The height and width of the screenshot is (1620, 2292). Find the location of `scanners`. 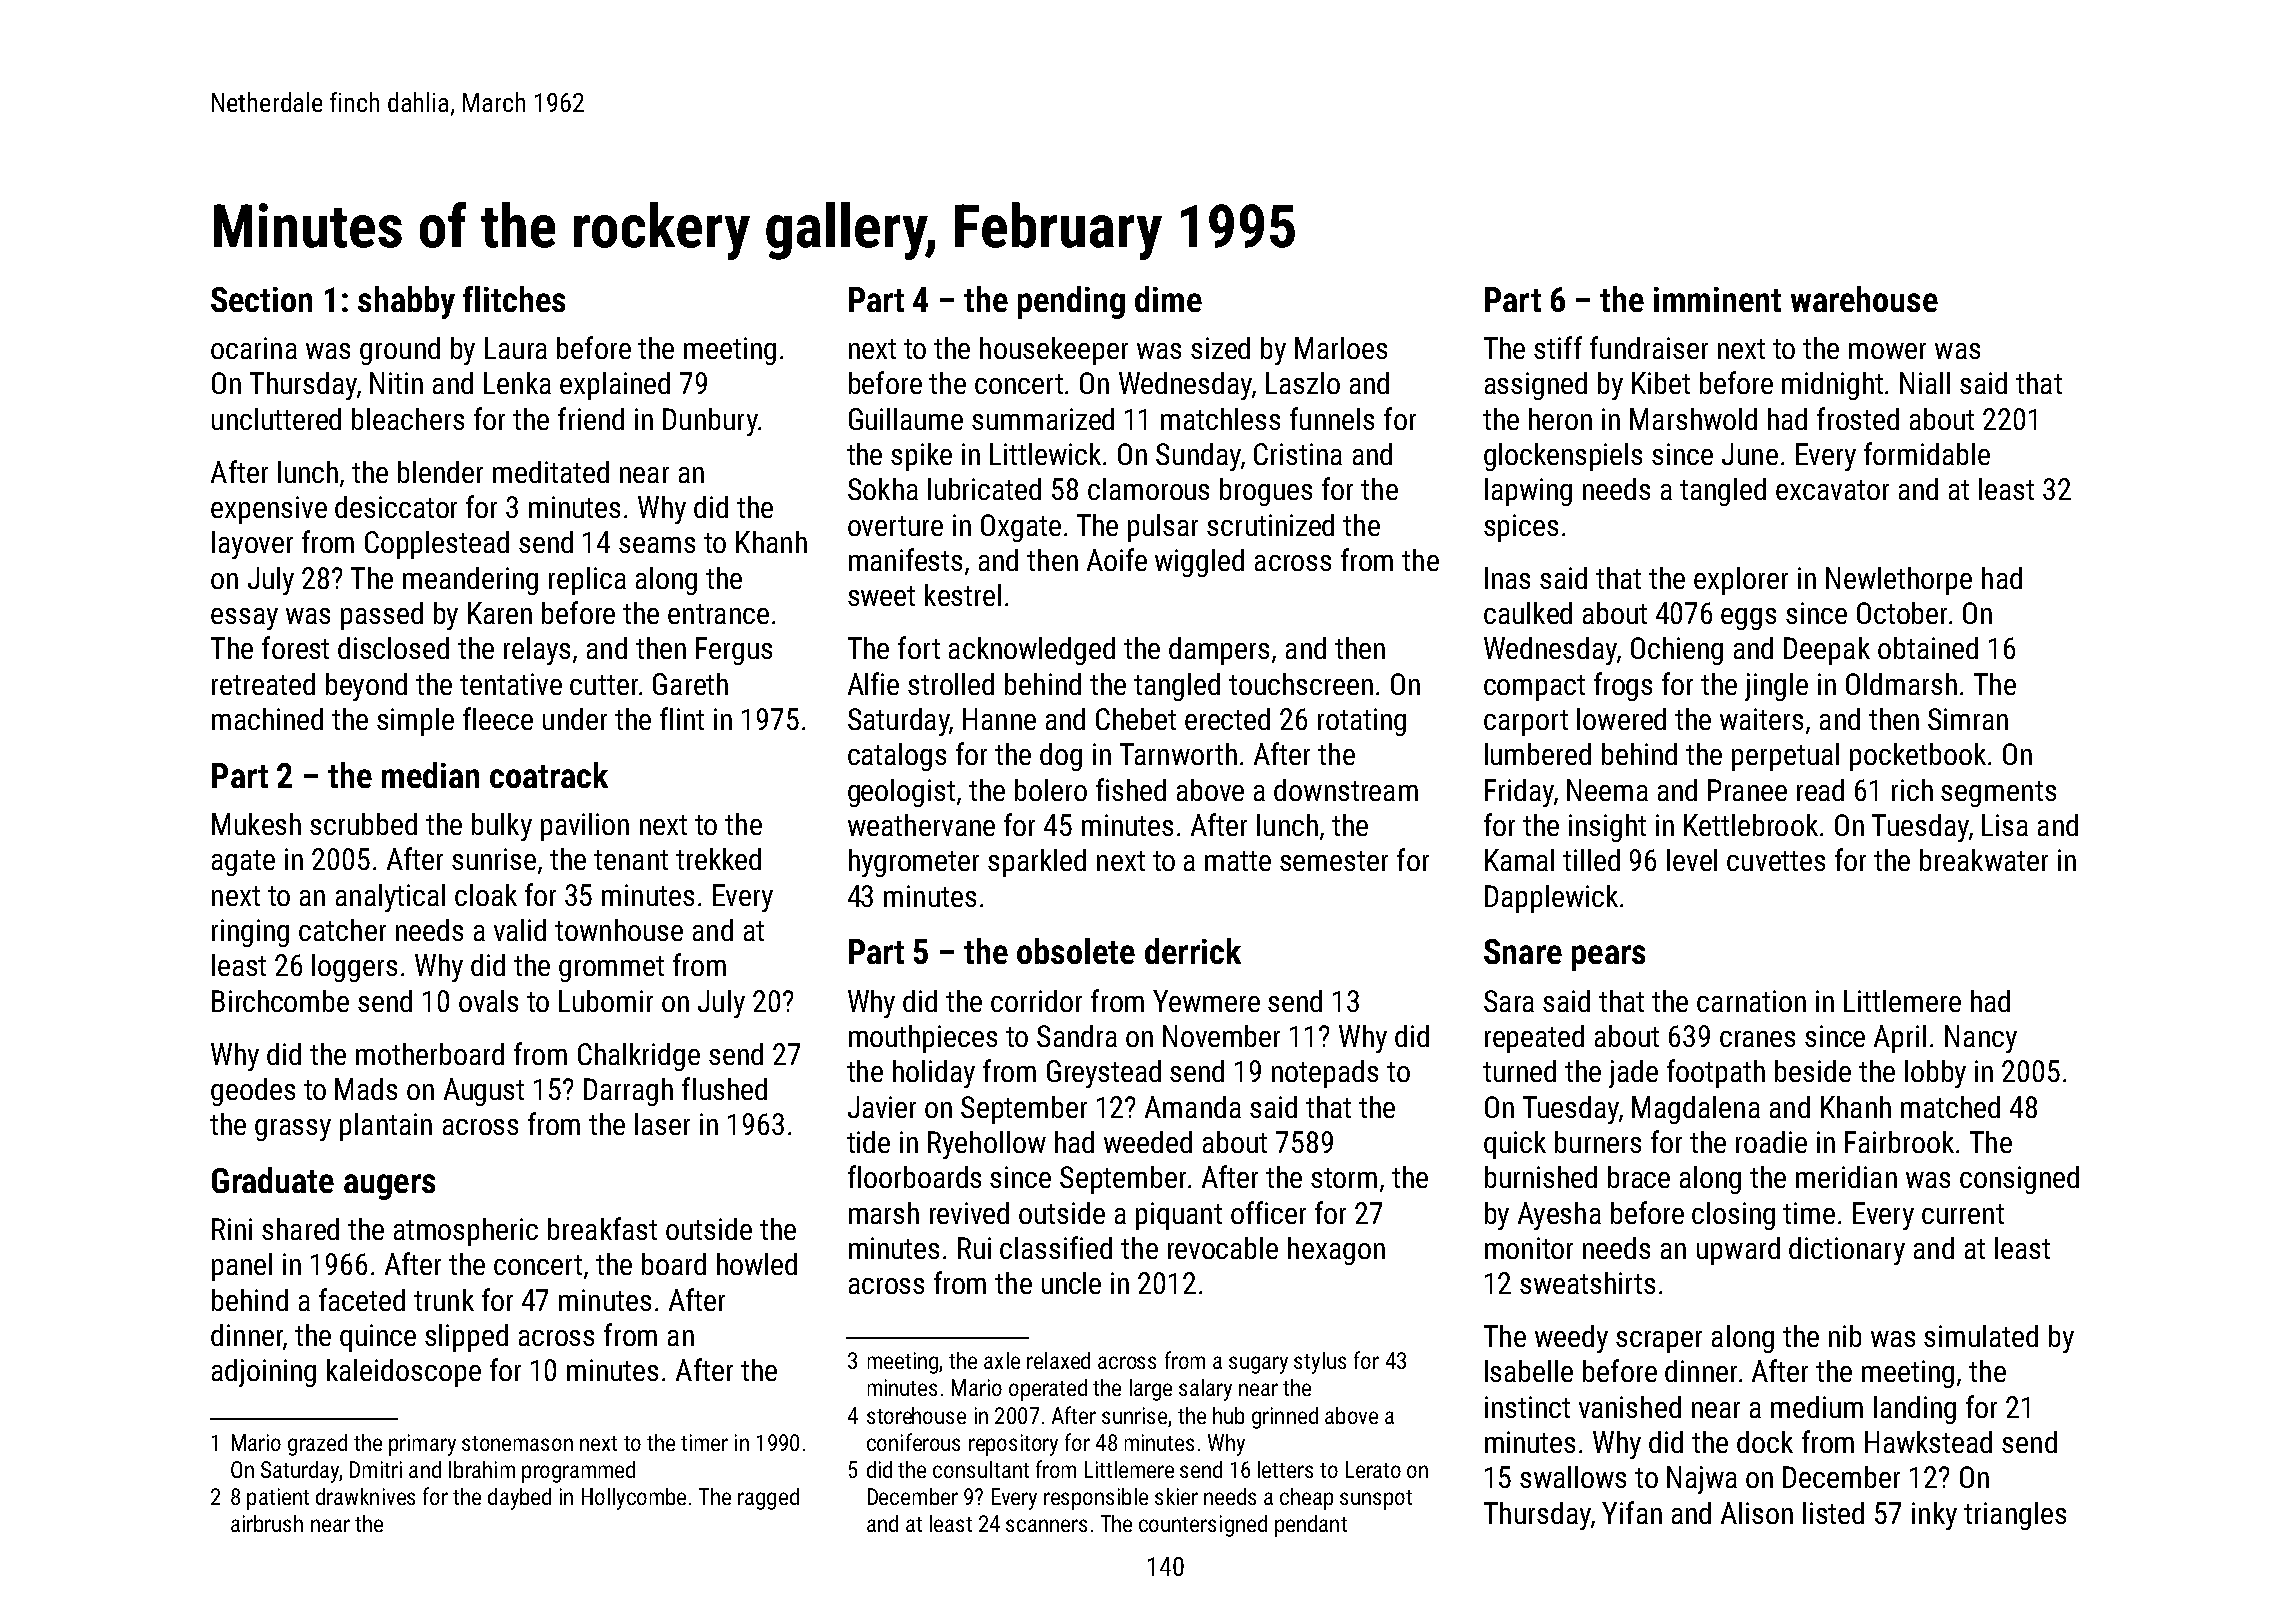

scanners is located at coordinates (1046, 1525).
